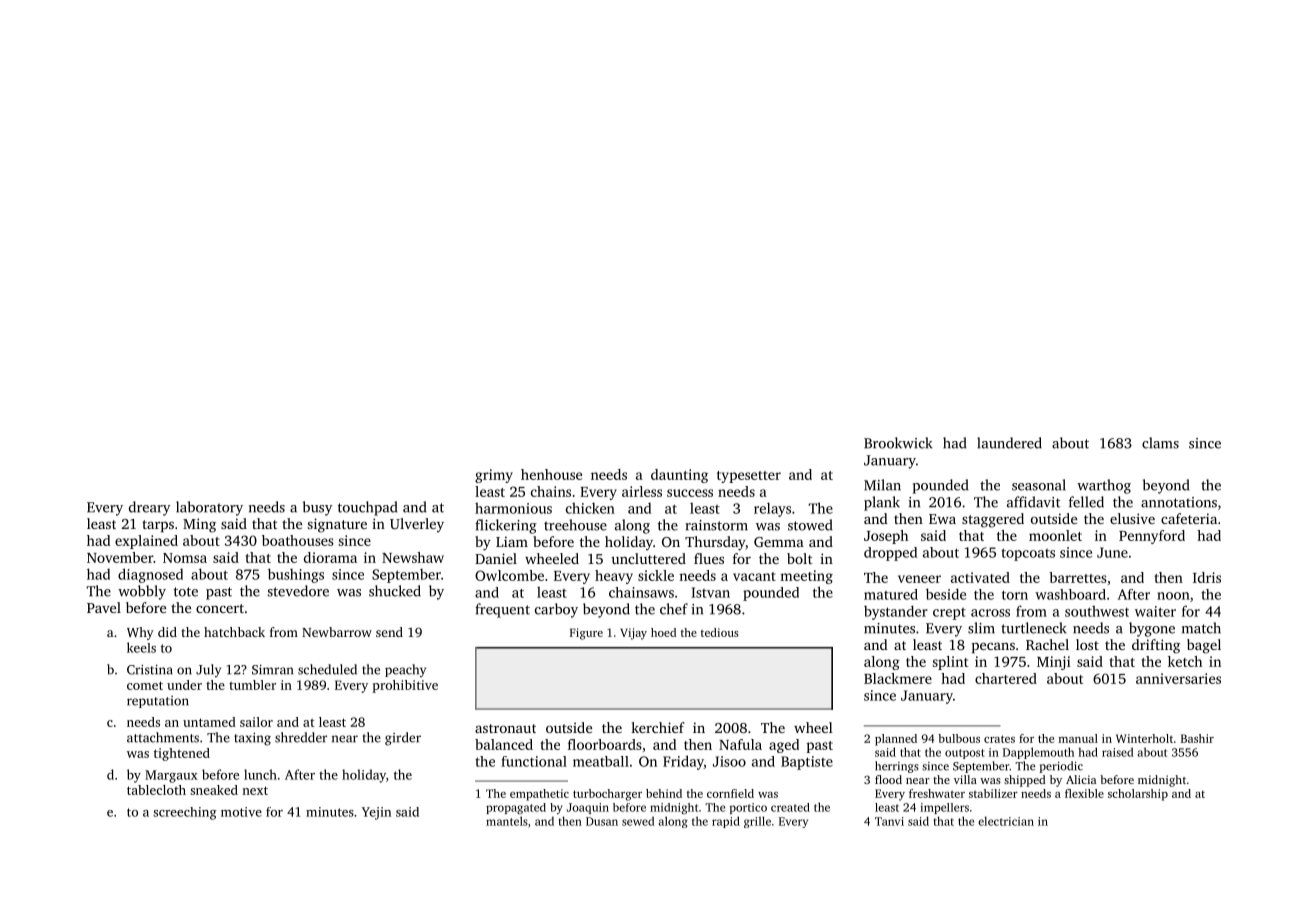  I want to click on Blackmere, so click(898, 678).
